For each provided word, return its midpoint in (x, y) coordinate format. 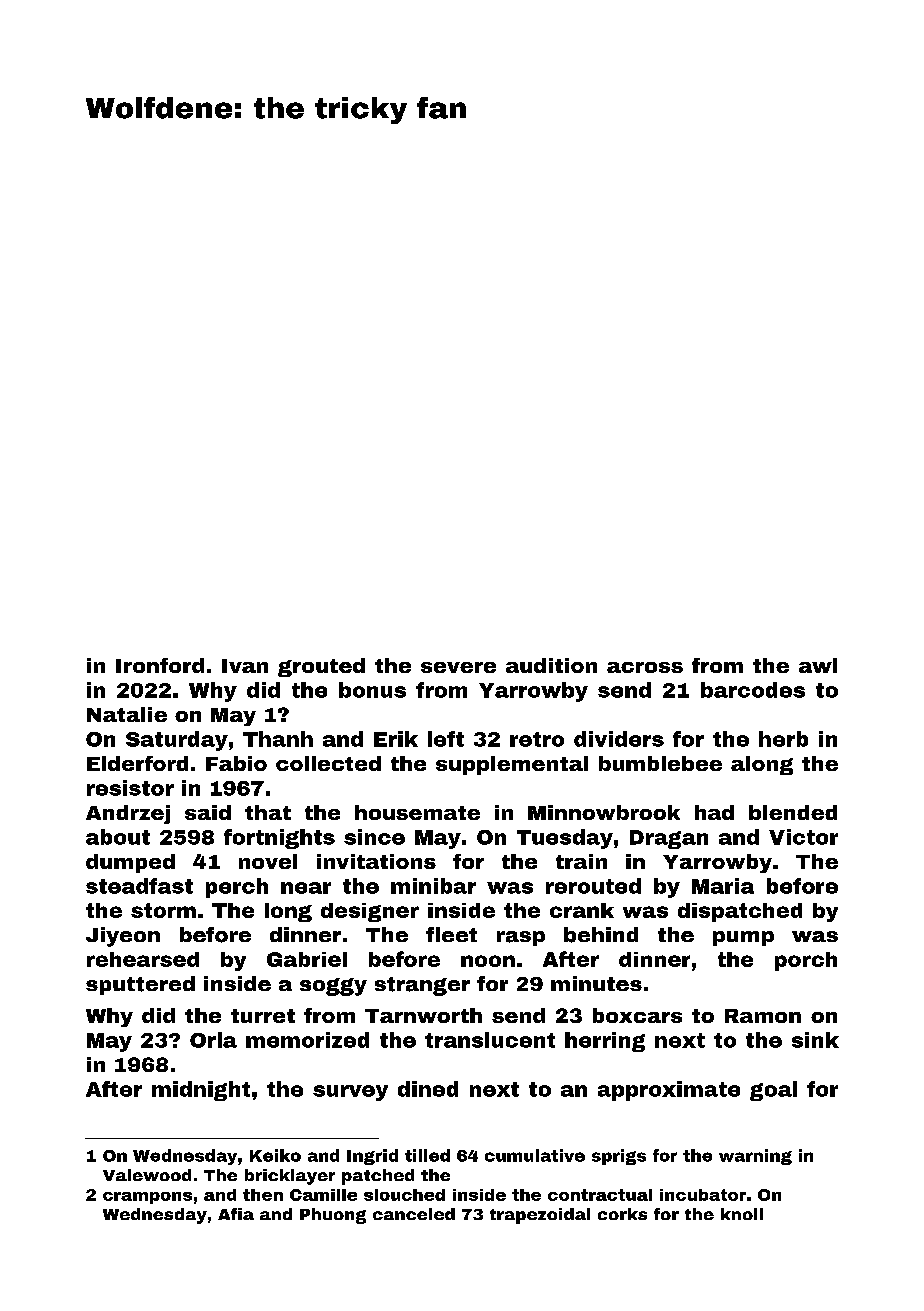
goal (773, 1091)
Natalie (127, 714)
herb (783, 739)
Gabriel (307, 959)
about (118, 837)
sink (815, 1040)
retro (537, 739)
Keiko (275, 1155)
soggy (333, 987)
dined (428, 1089)
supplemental (512, 765)
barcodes (753, 690)
